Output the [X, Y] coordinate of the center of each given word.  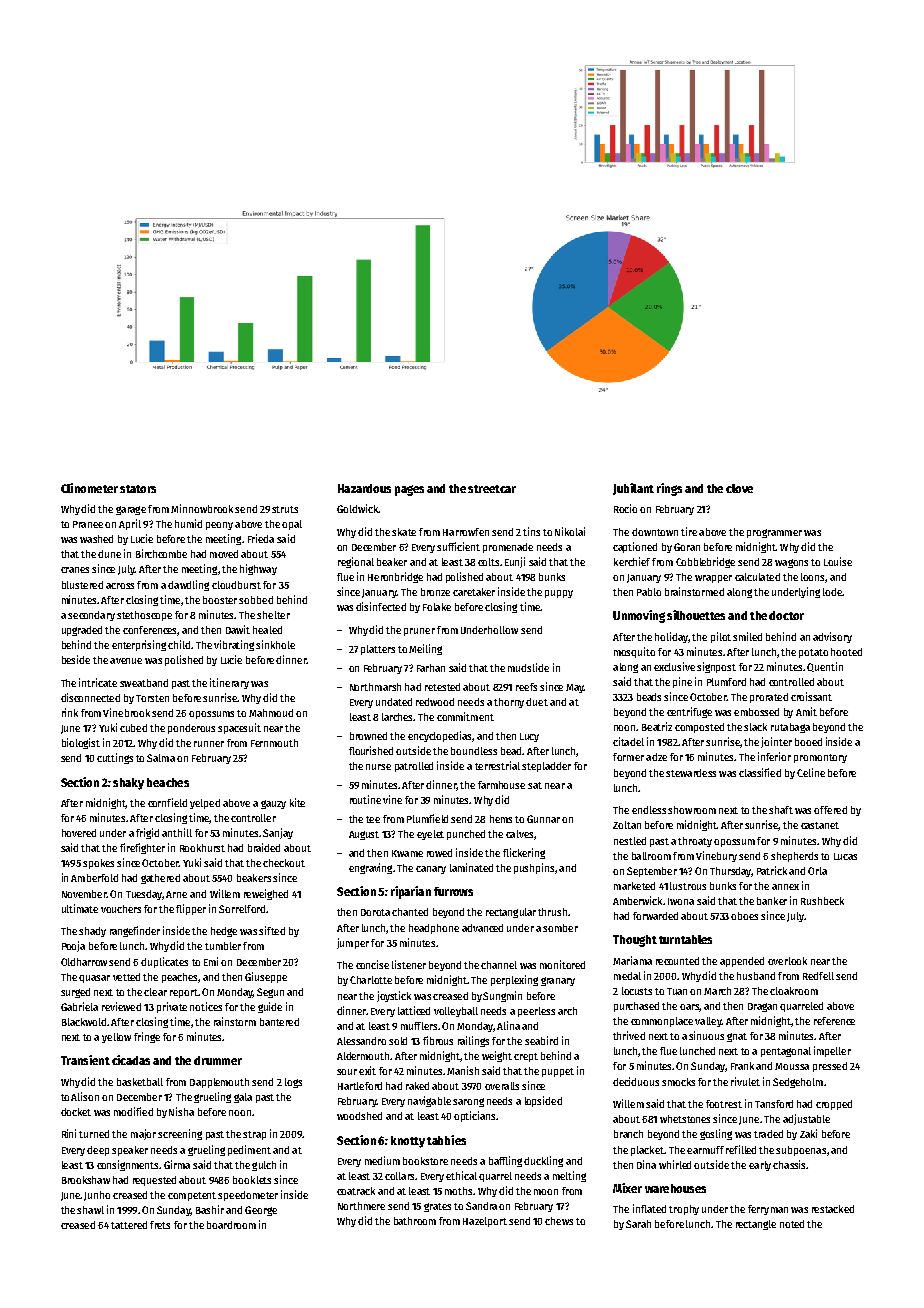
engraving [370, 868]
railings [473, 1041]
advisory [832, 637]
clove [739, 488]
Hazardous [364, 488]
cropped [834, 1105]
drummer [218, 1060]
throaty [695, 842]
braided [264, 847]
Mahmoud [271, 713]
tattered [129, 1225]
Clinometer [89, 488]
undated [394, 702]
